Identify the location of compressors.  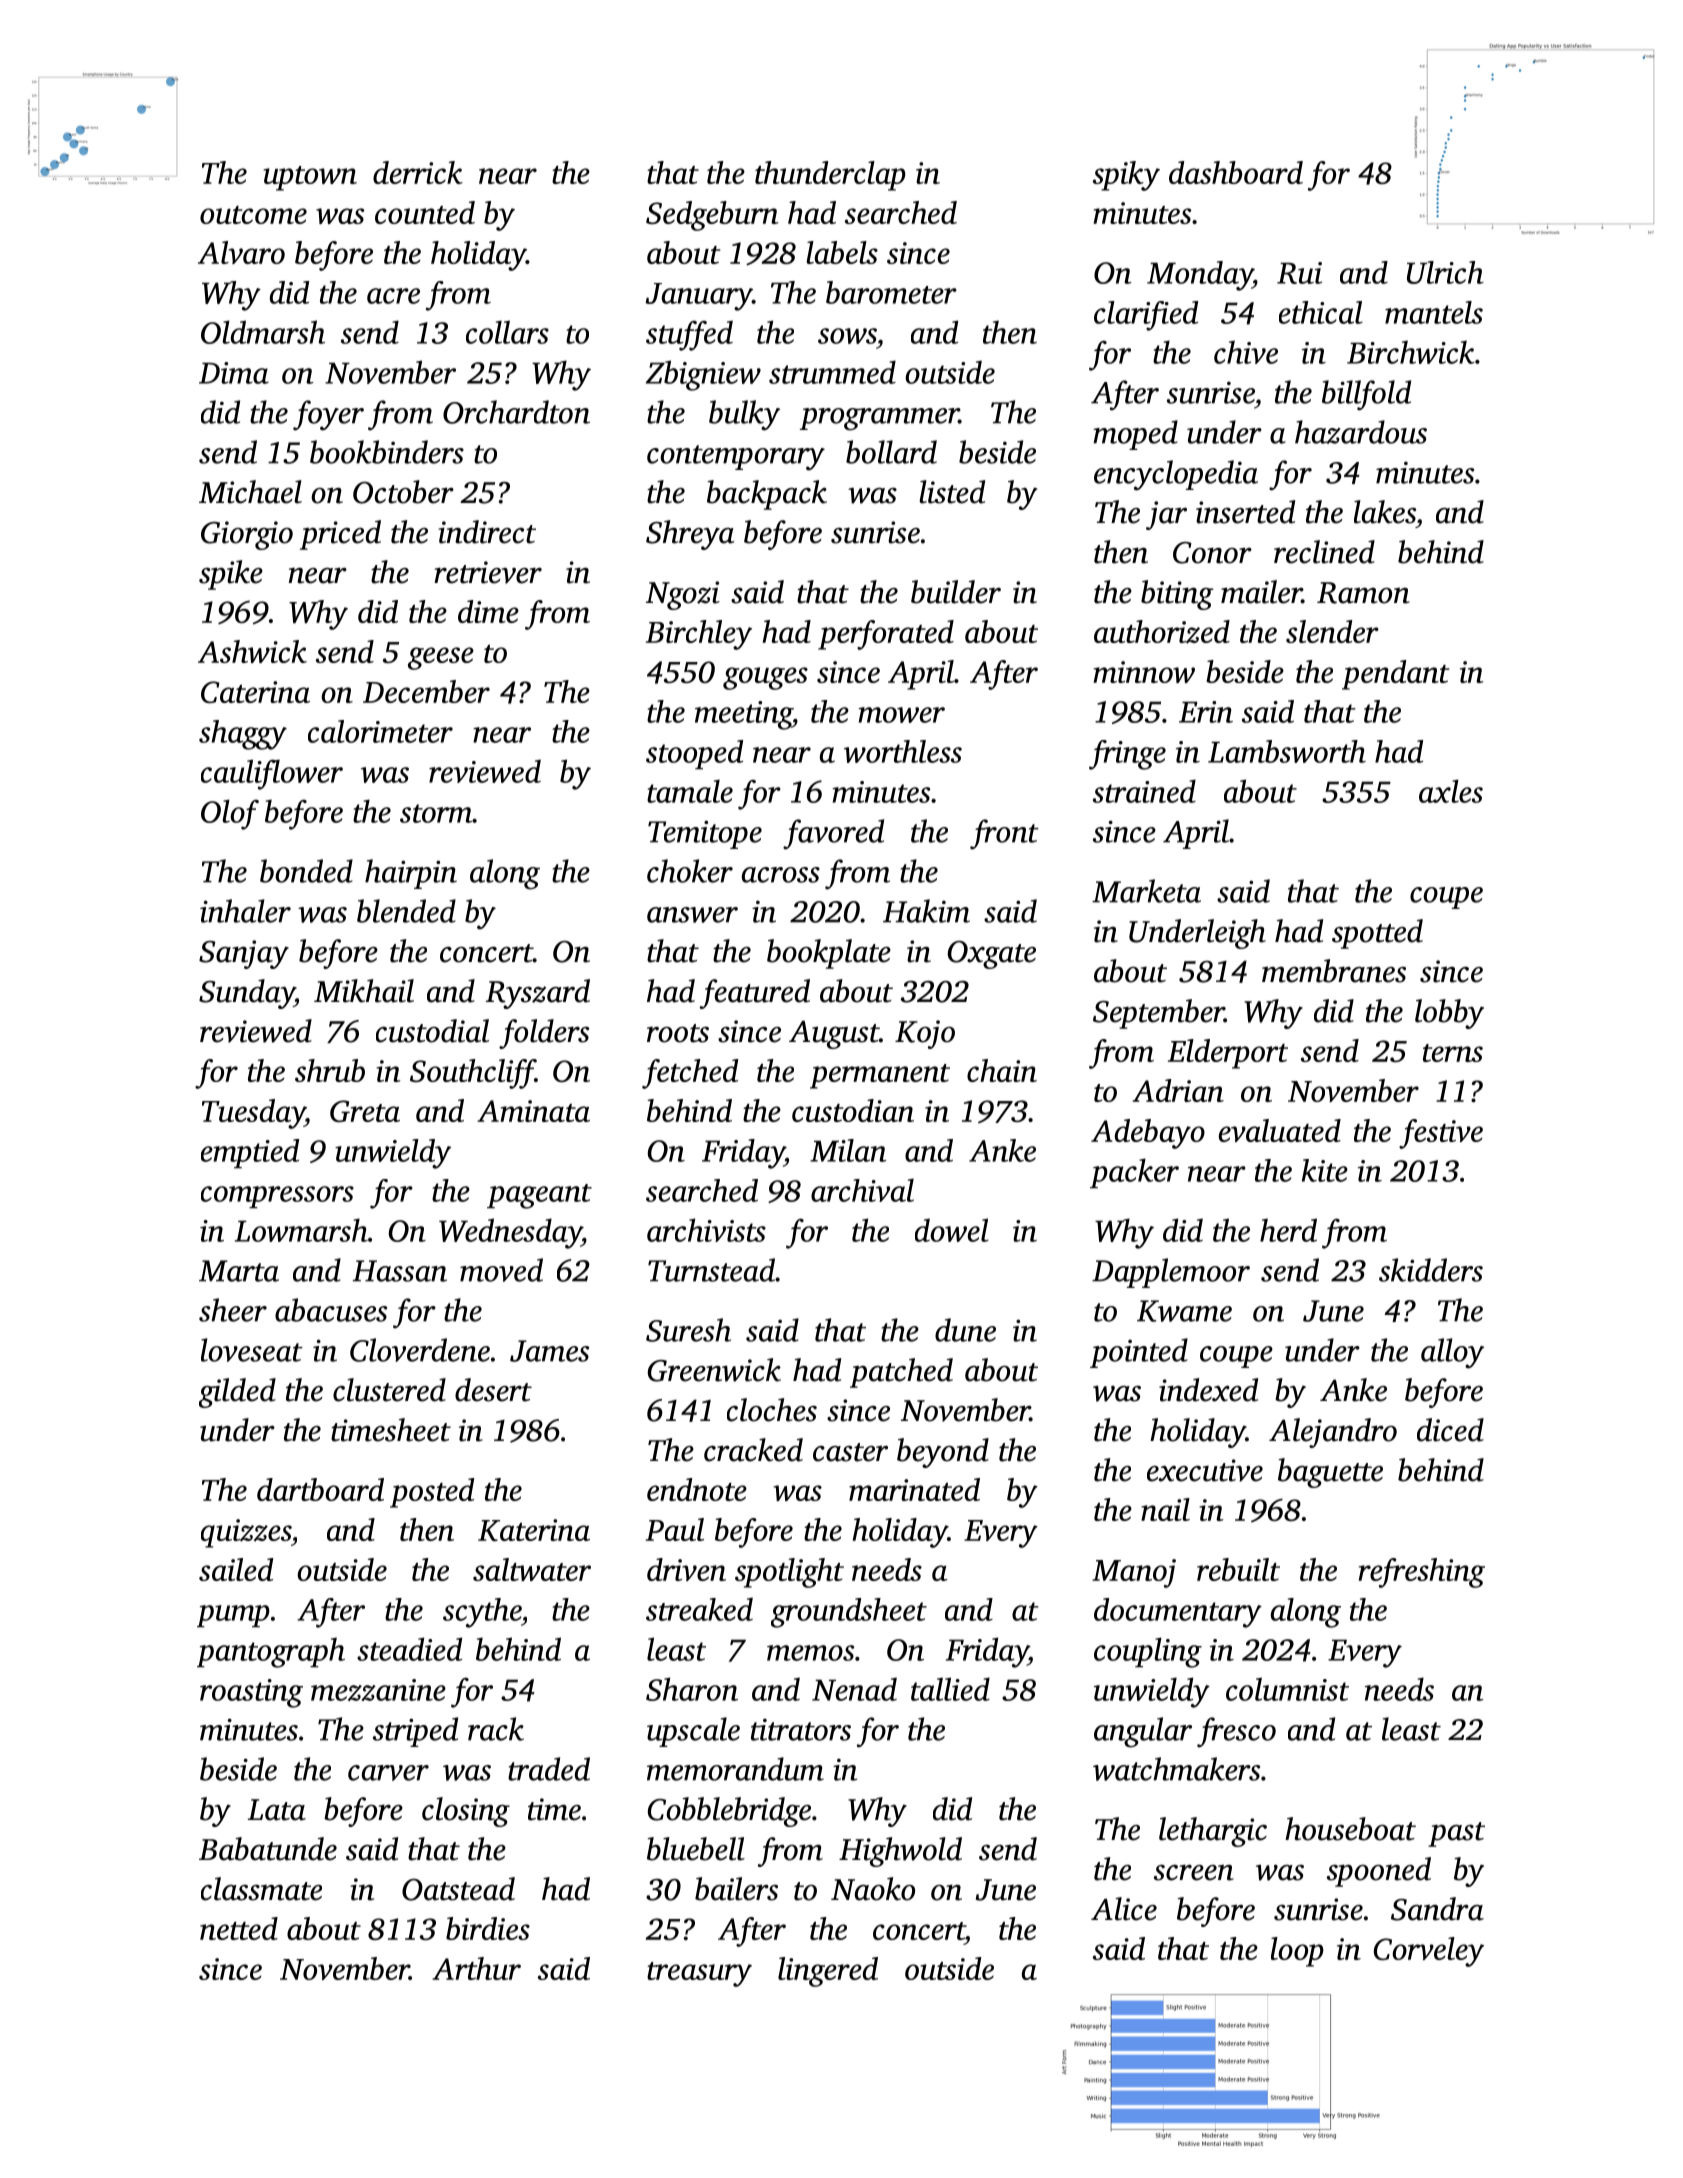
(277, 1197).
